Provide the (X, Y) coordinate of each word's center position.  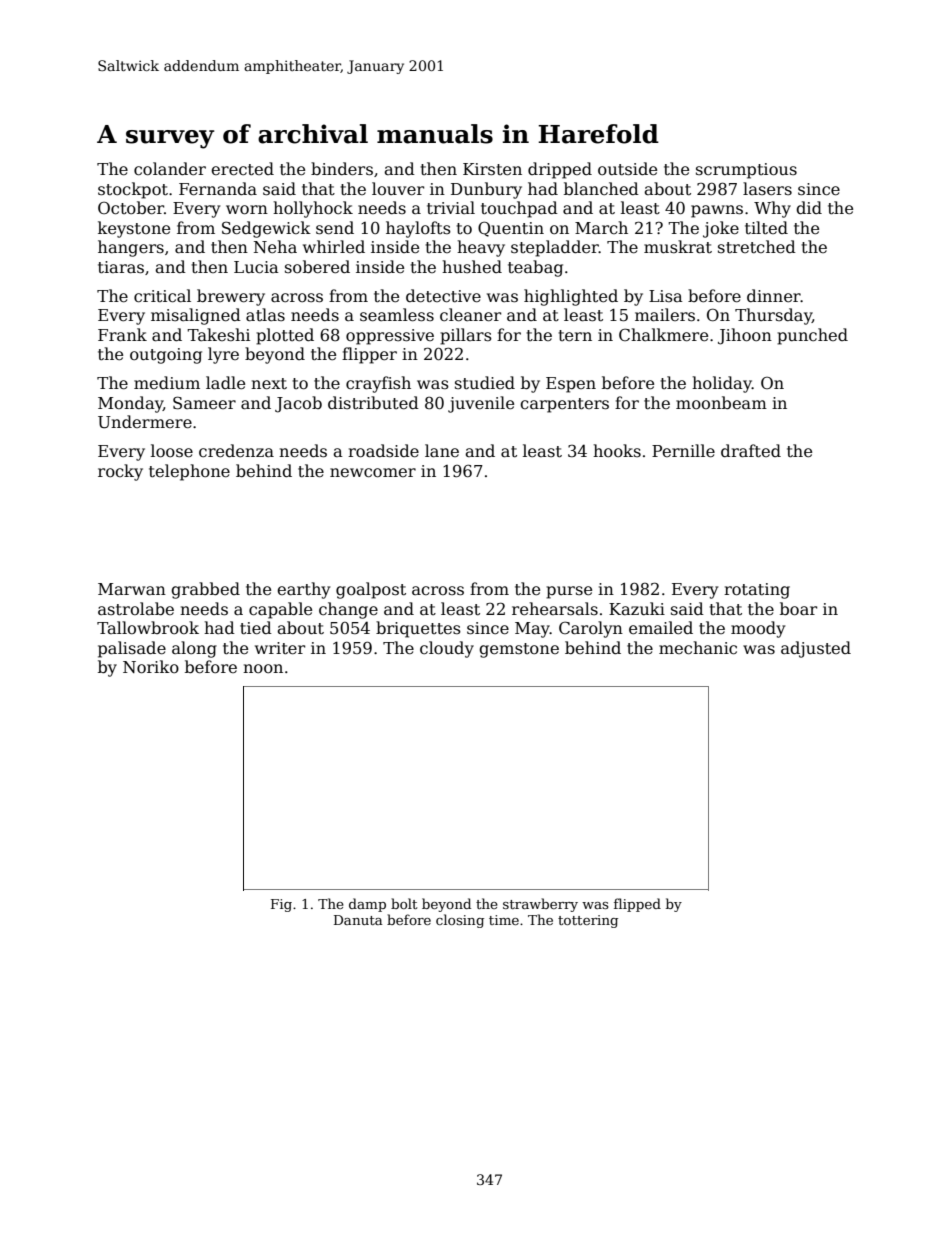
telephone (189, 472)
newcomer (373, 473)
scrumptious (746, 171)
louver (398, 189)
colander (170, 169)
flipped (637, 905)
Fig (281, 905)
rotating (757, 591)
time (504, 920)
